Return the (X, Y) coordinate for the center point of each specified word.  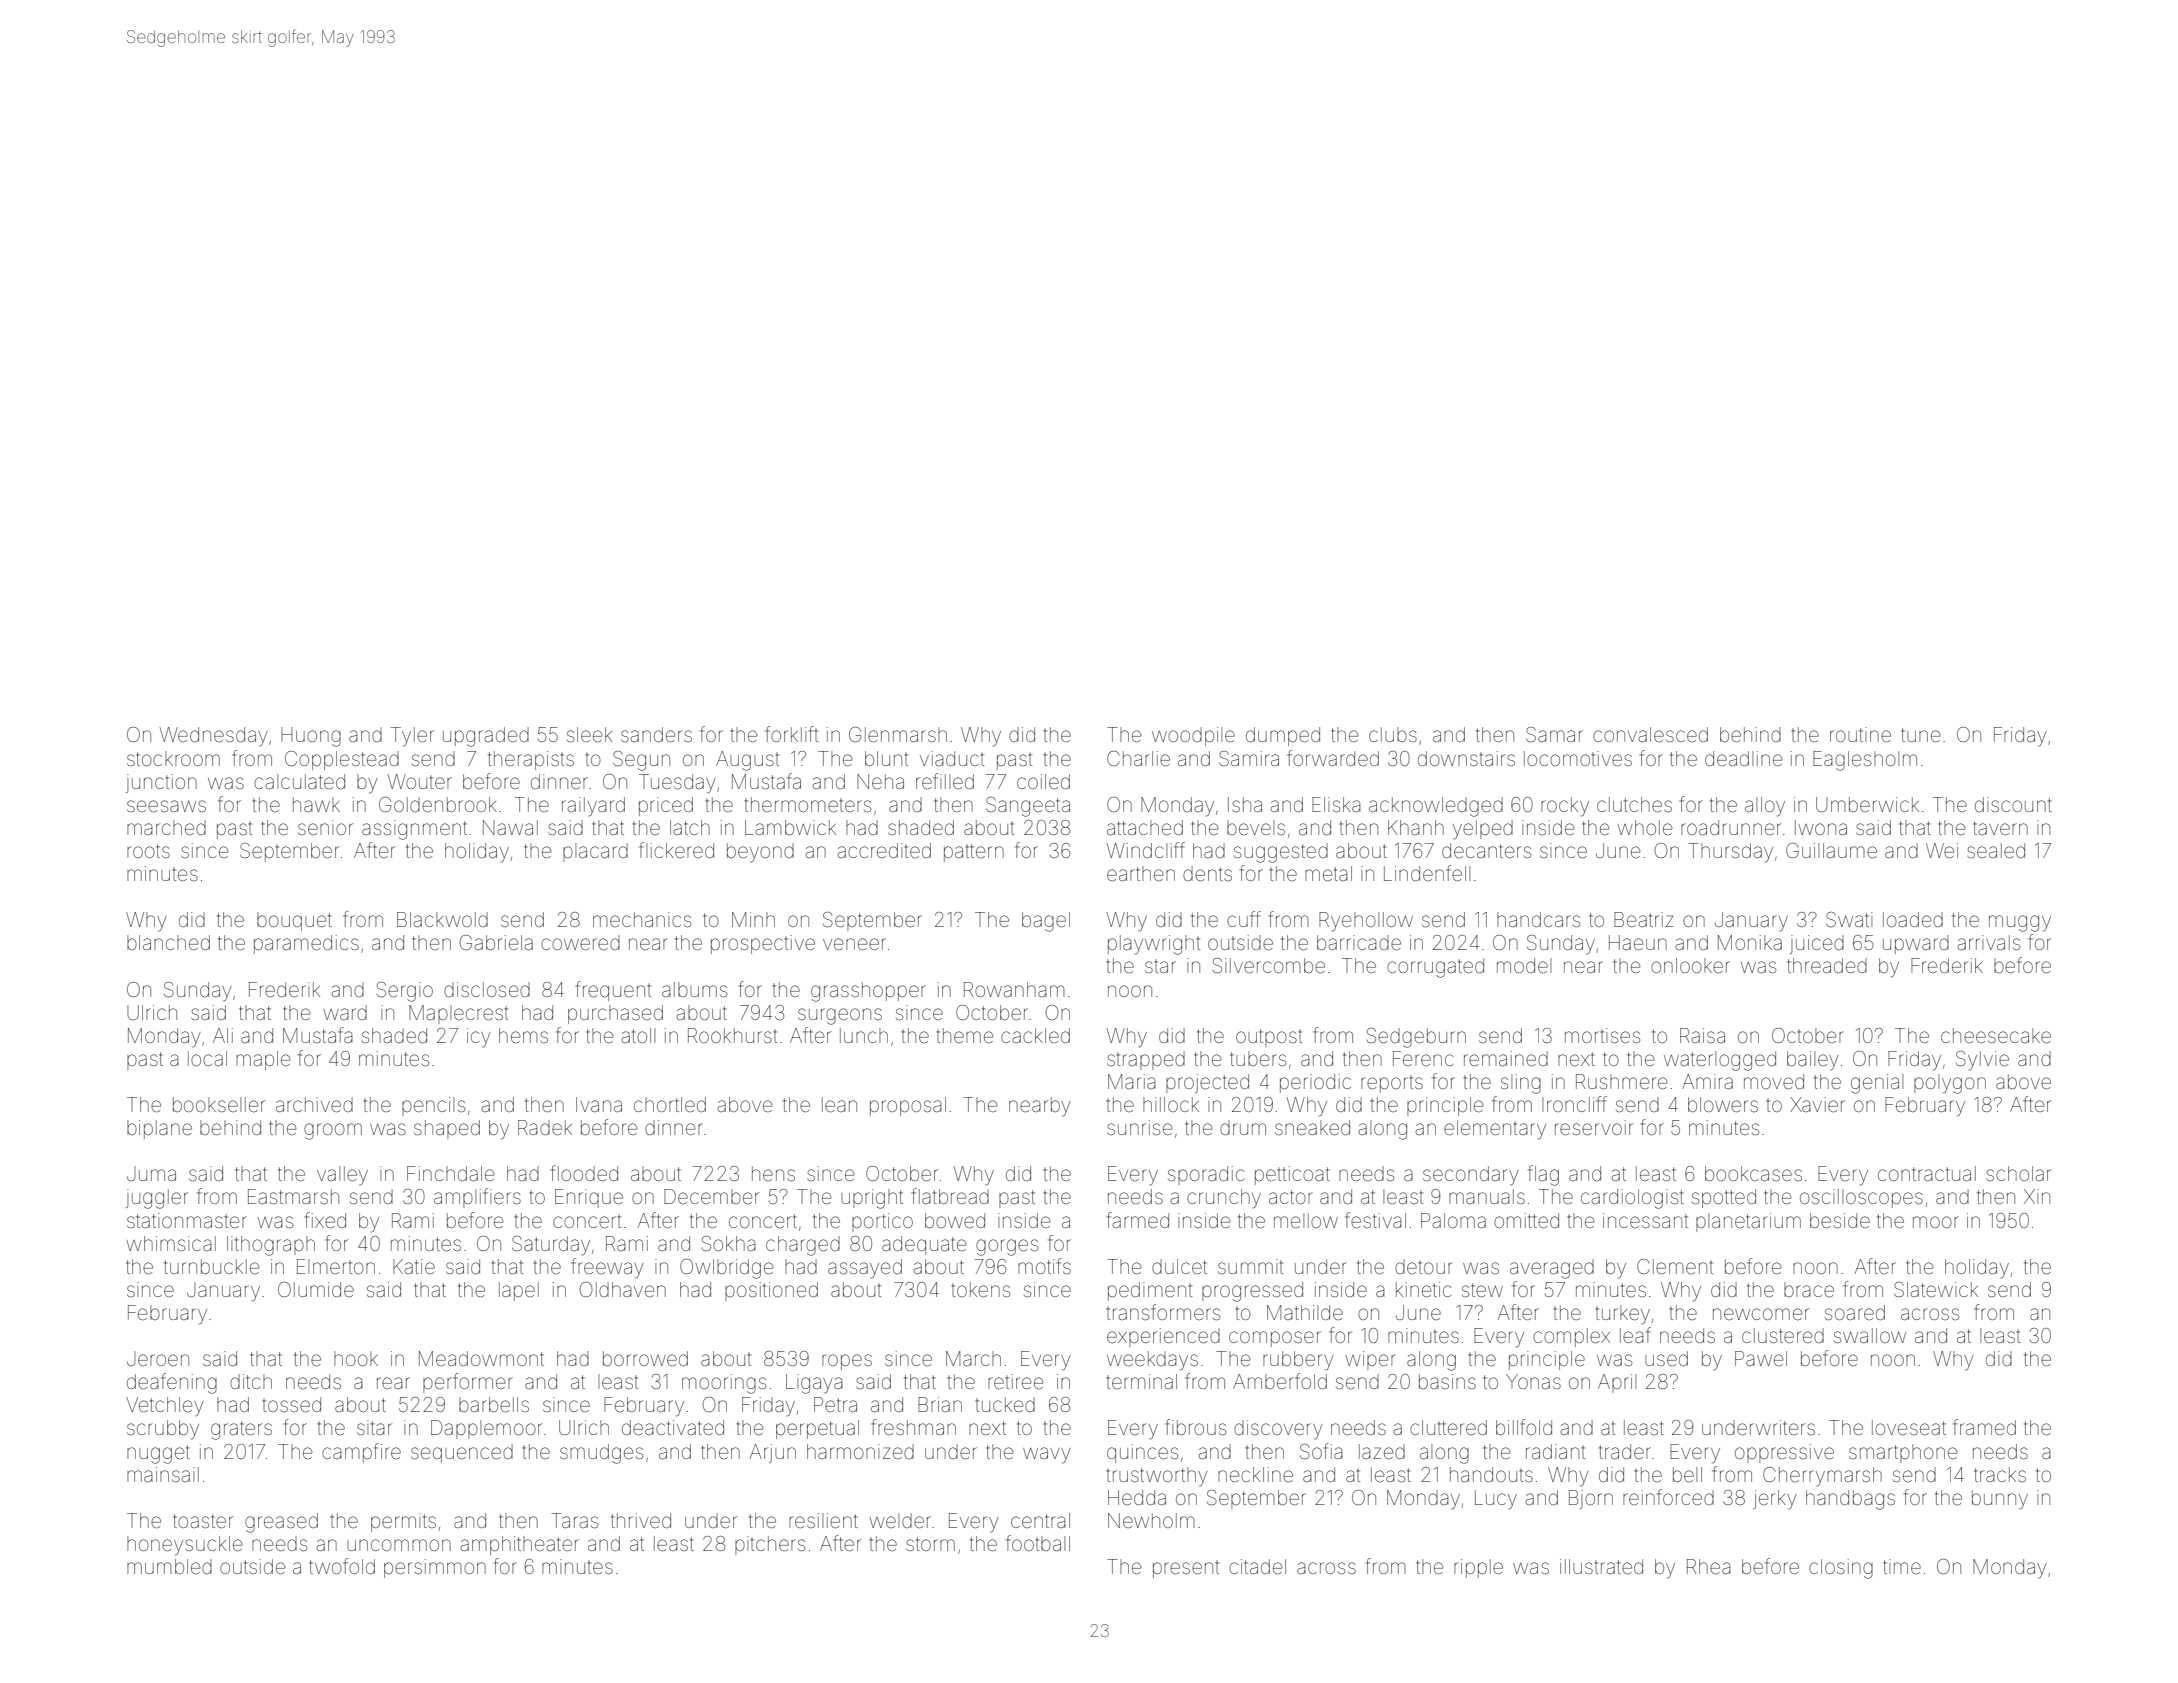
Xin (2037, 1196)
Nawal (510, 827)
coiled (1043, 781)
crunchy (1224, 1199)
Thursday (1730, 853)
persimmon (435, 1568)
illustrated (1601, 1566)
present (1186, 1569)
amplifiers (477, 1198)
